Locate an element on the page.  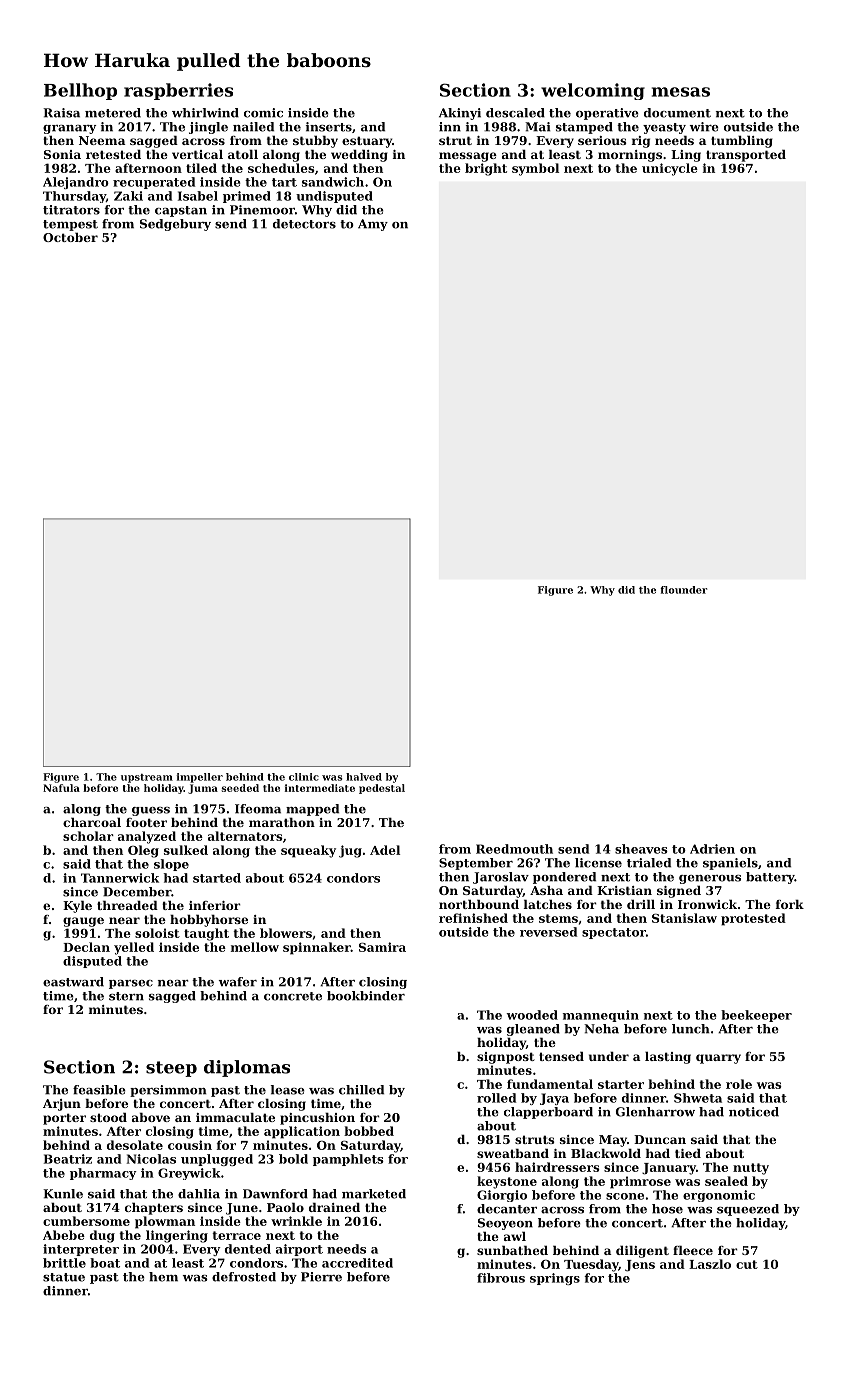
inserts is located at coordinates (329, 127).
